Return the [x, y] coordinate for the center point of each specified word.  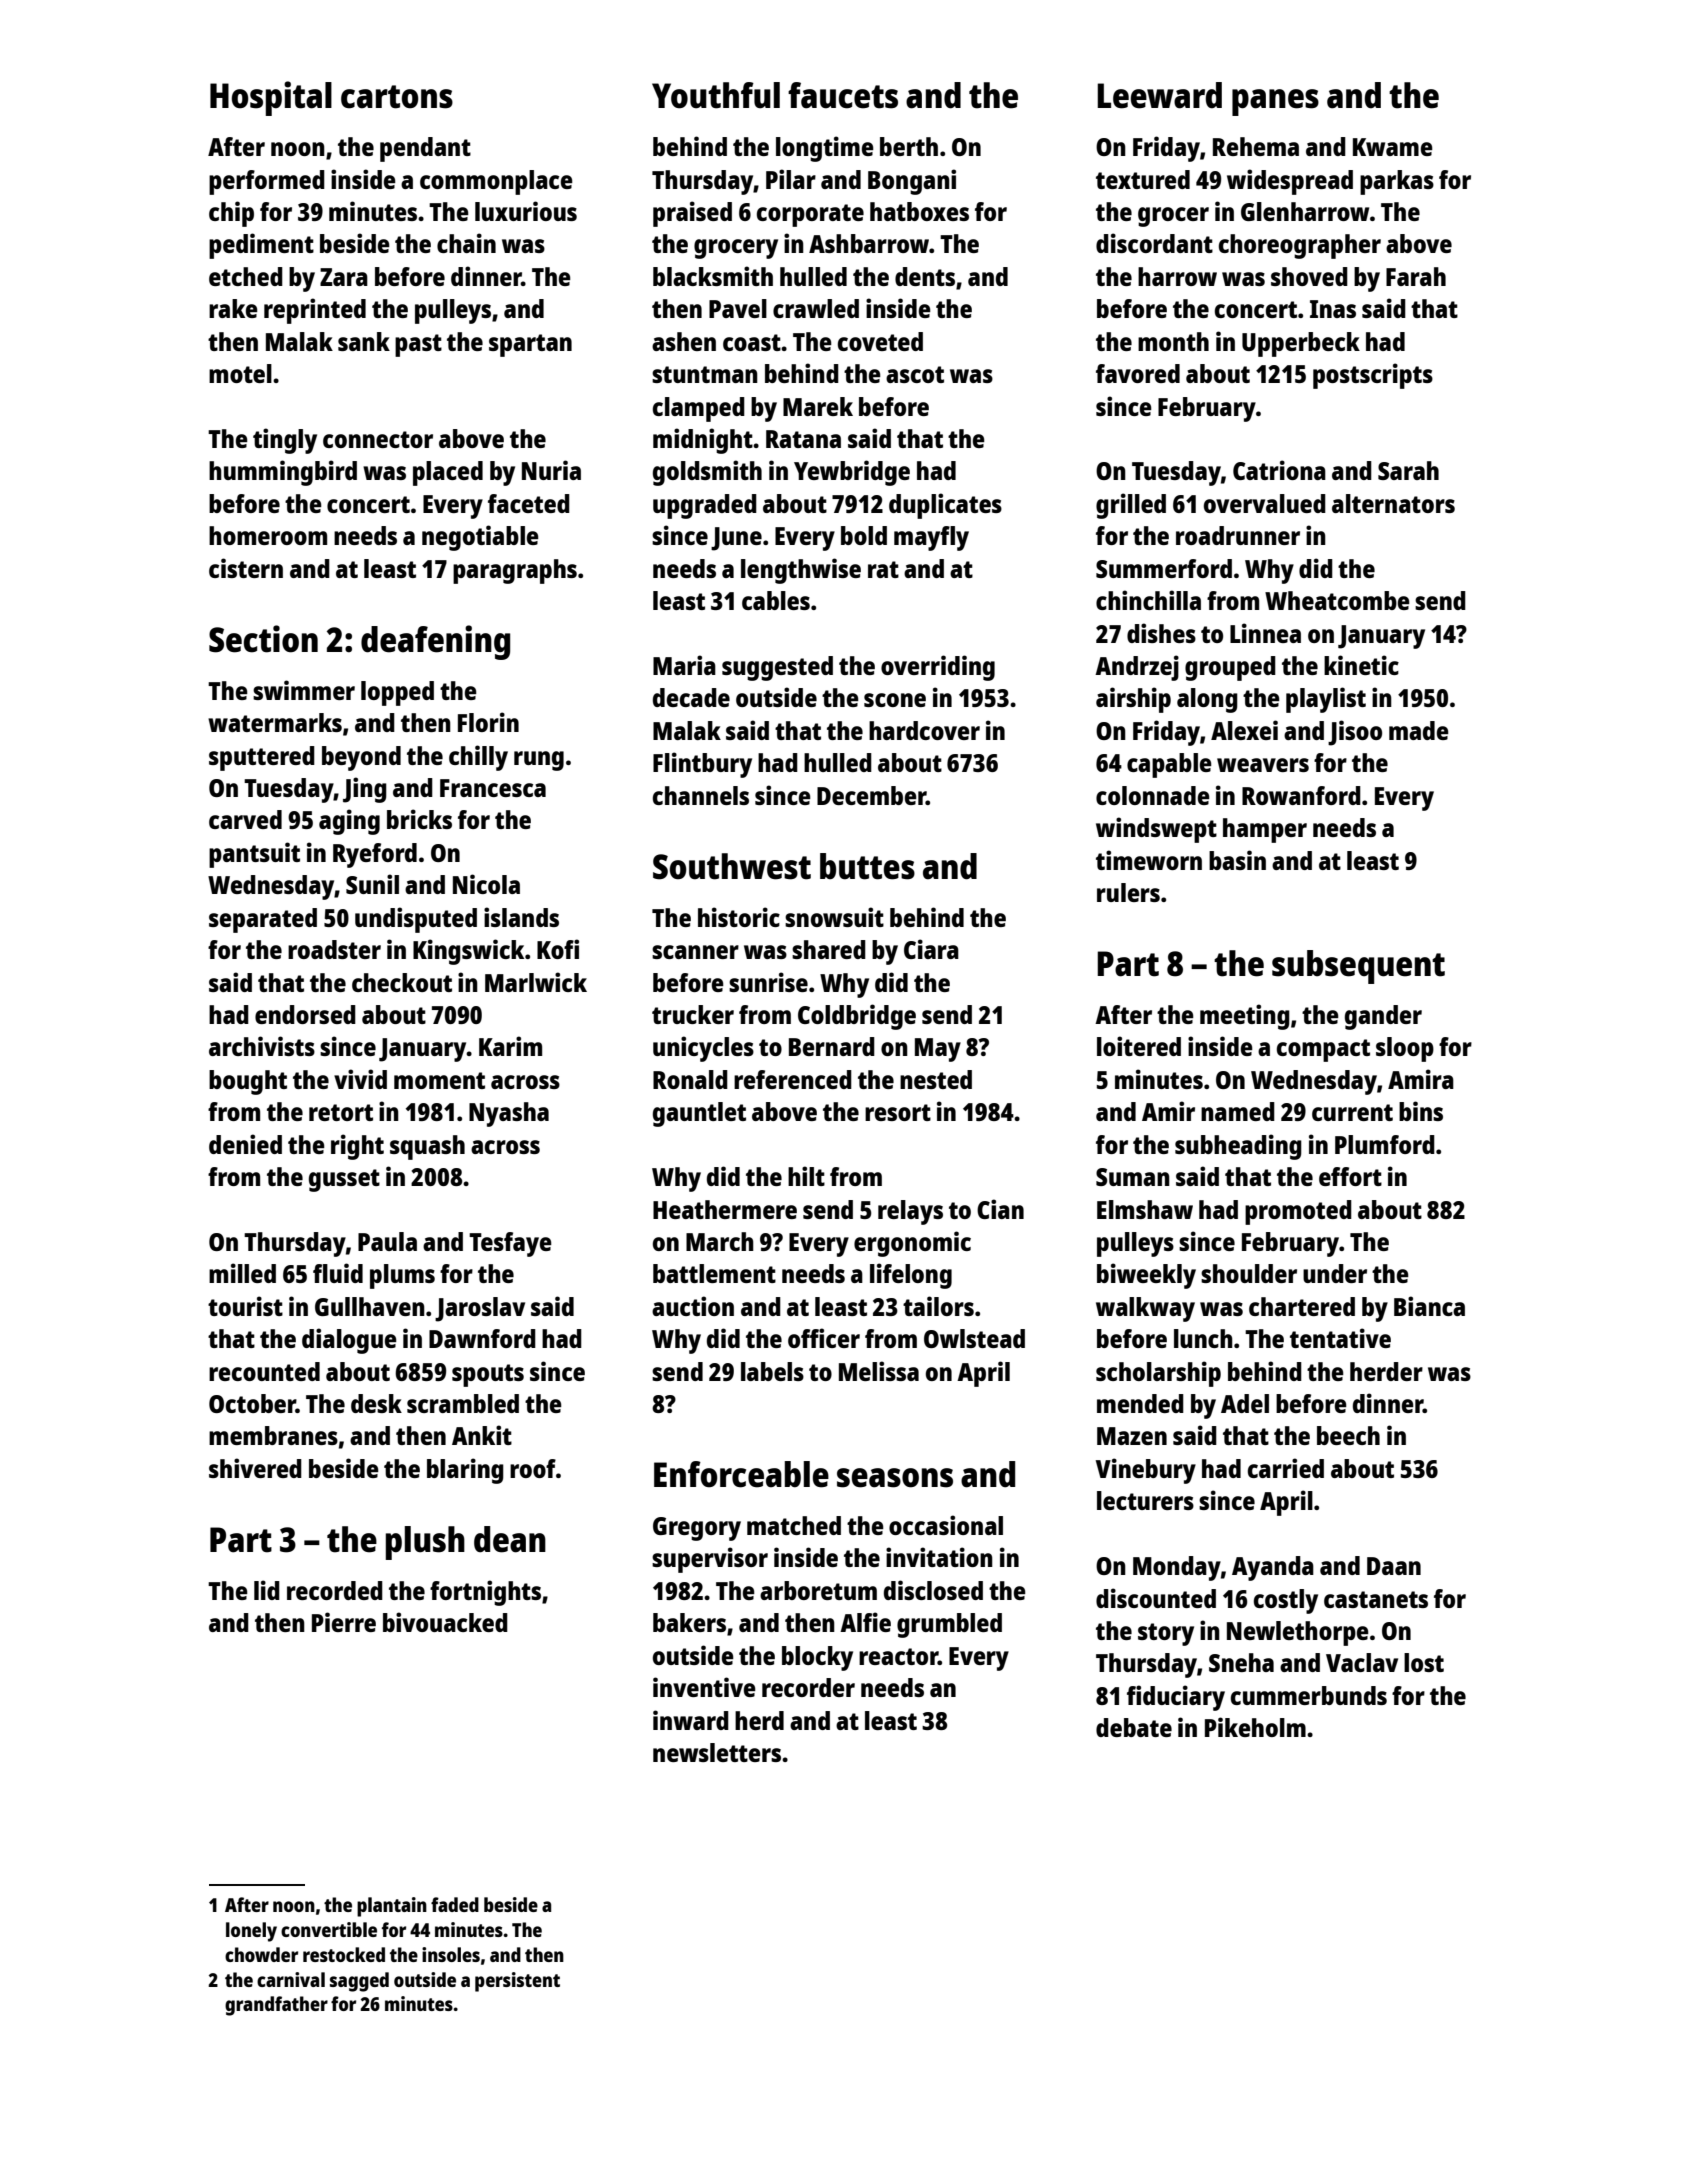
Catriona [1279, 470]
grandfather [276, 2006]
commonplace [496, 182]
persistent [517, 1982]
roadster [334, 949]
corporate [810, 215]
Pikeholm [1255, 1727]
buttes [867, 866]
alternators [1393, 503]
